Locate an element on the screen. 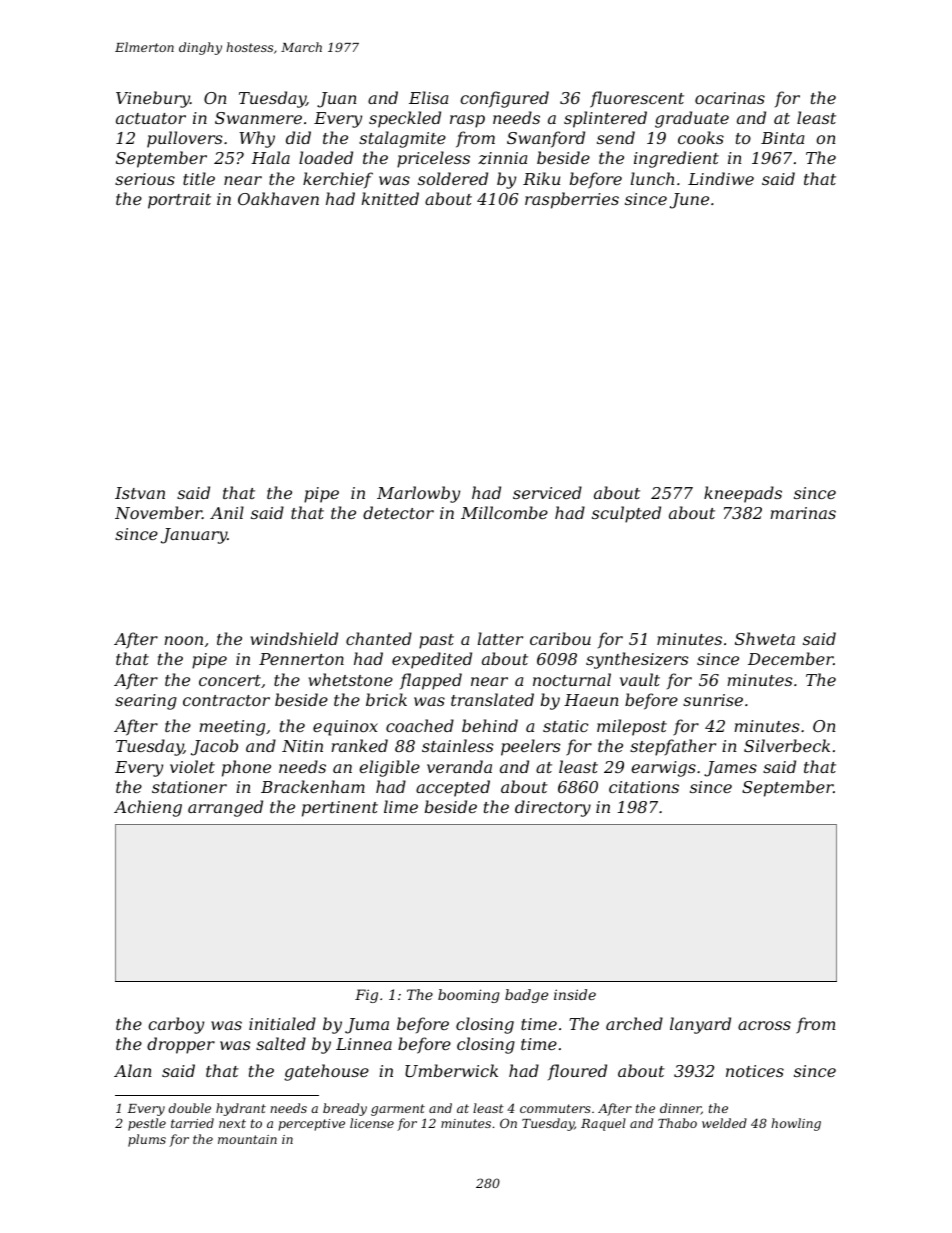  serviced is located at coordinates (547, 492).
